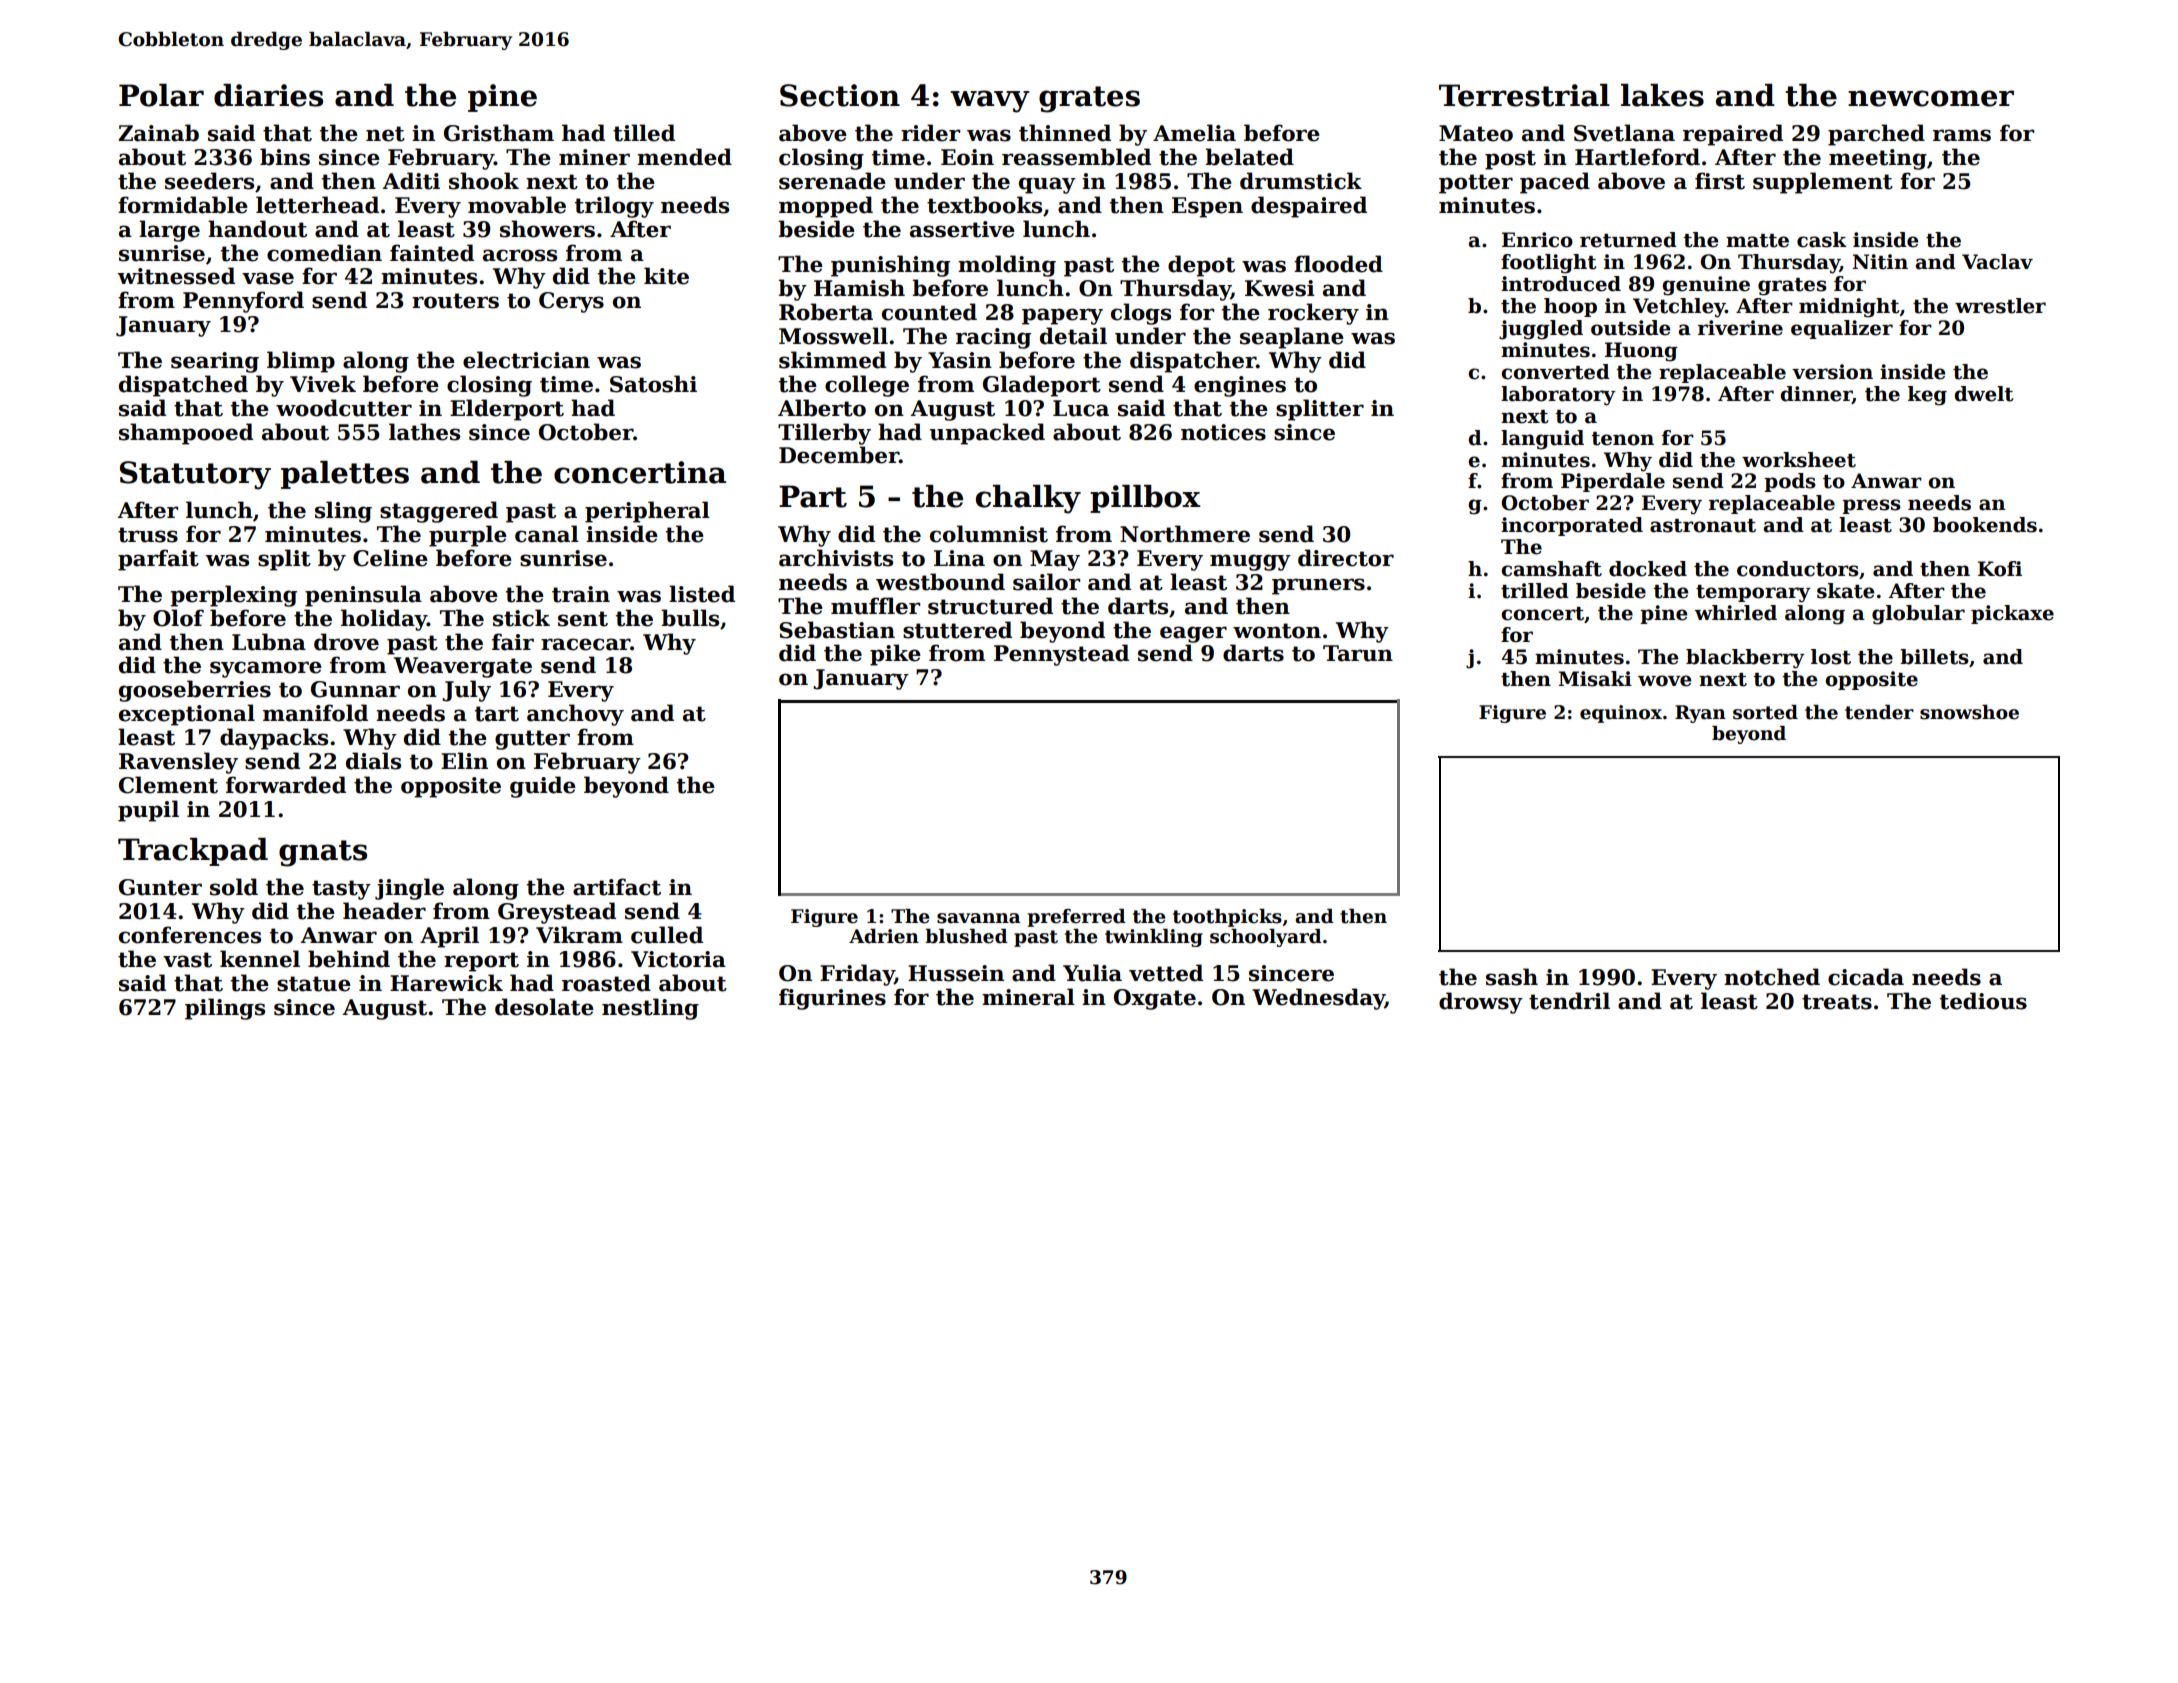 Image resolution: width=2178 pixels, height=1683 pixels. I want to click on cicada, so click(1866, 977).
